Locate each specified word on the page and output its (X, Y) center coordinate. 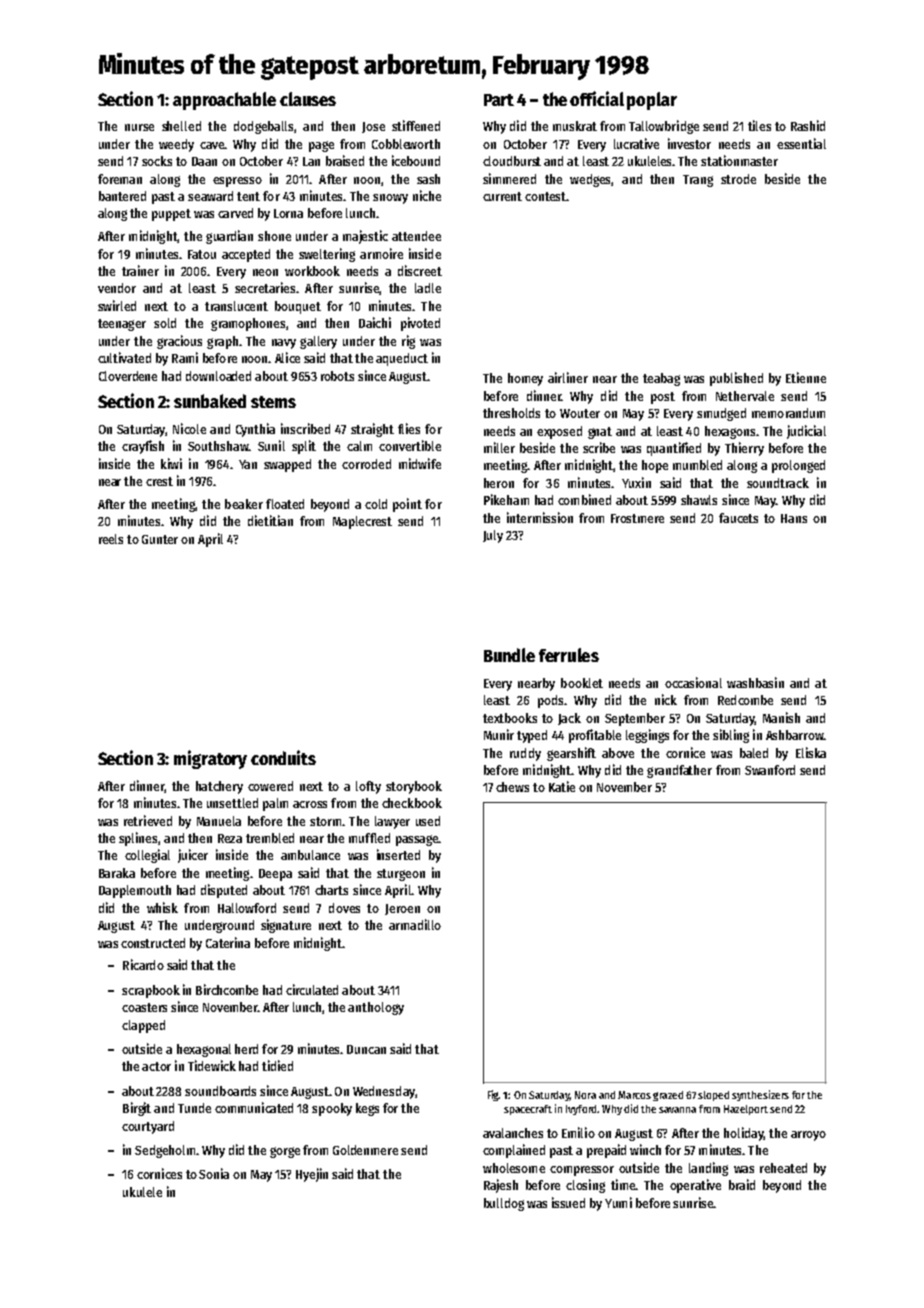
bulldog (504, 1204)
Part (499, 100)
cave (212, 145)
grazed (668, 1096)
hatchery (219, 787)
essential (801, 143)
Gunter (160, 539)
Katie (562, 786)
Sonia (214, 1173)
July (493, 536)
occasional (693, 682)
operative (695, 1186)
